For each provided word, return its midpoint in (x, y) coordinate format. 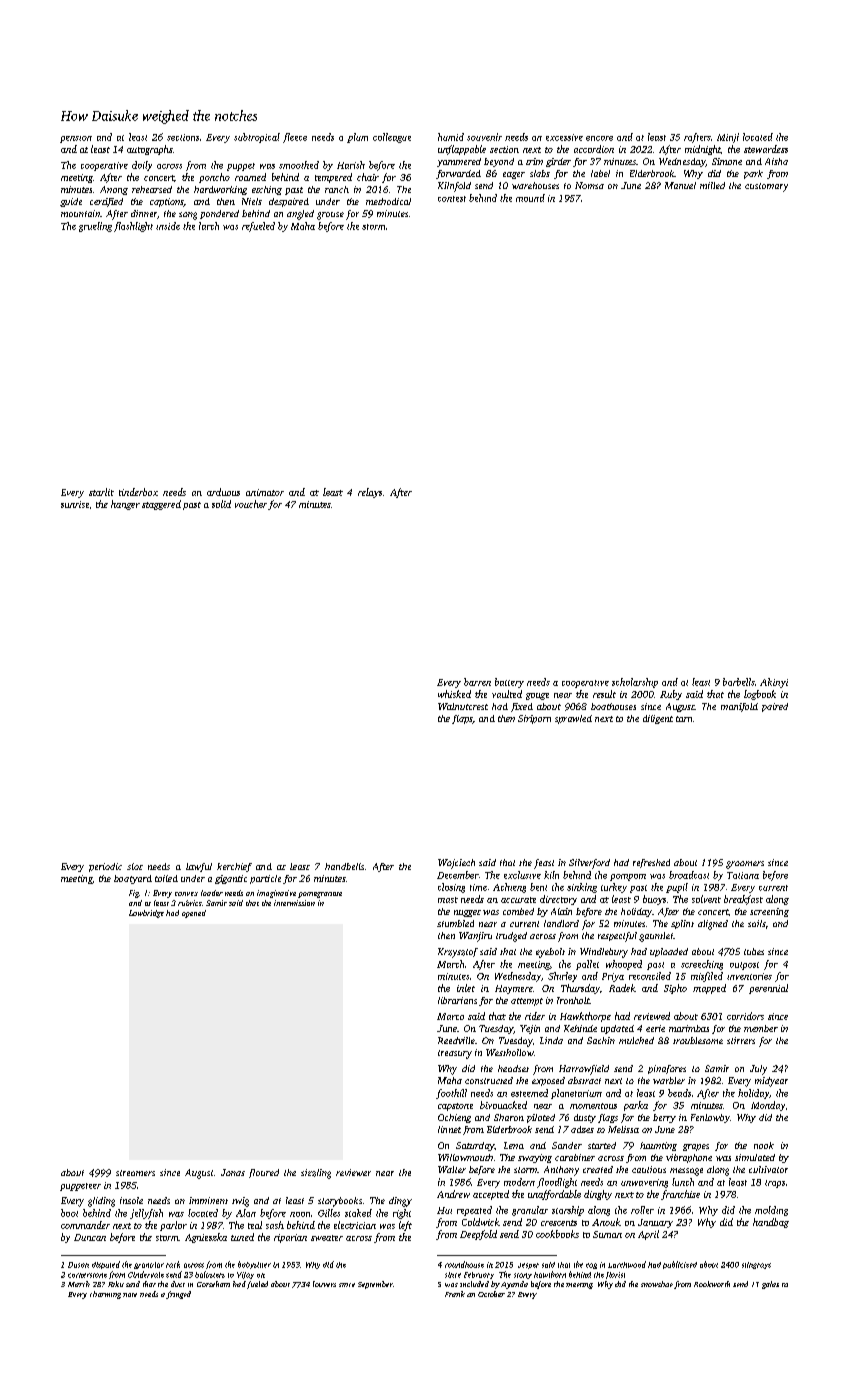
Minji (728, 138)
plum (357, 138)
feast (544, 864)
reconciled (650, 976)
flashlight (133, 227)
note (130, 1295)
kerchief (234, 867)
